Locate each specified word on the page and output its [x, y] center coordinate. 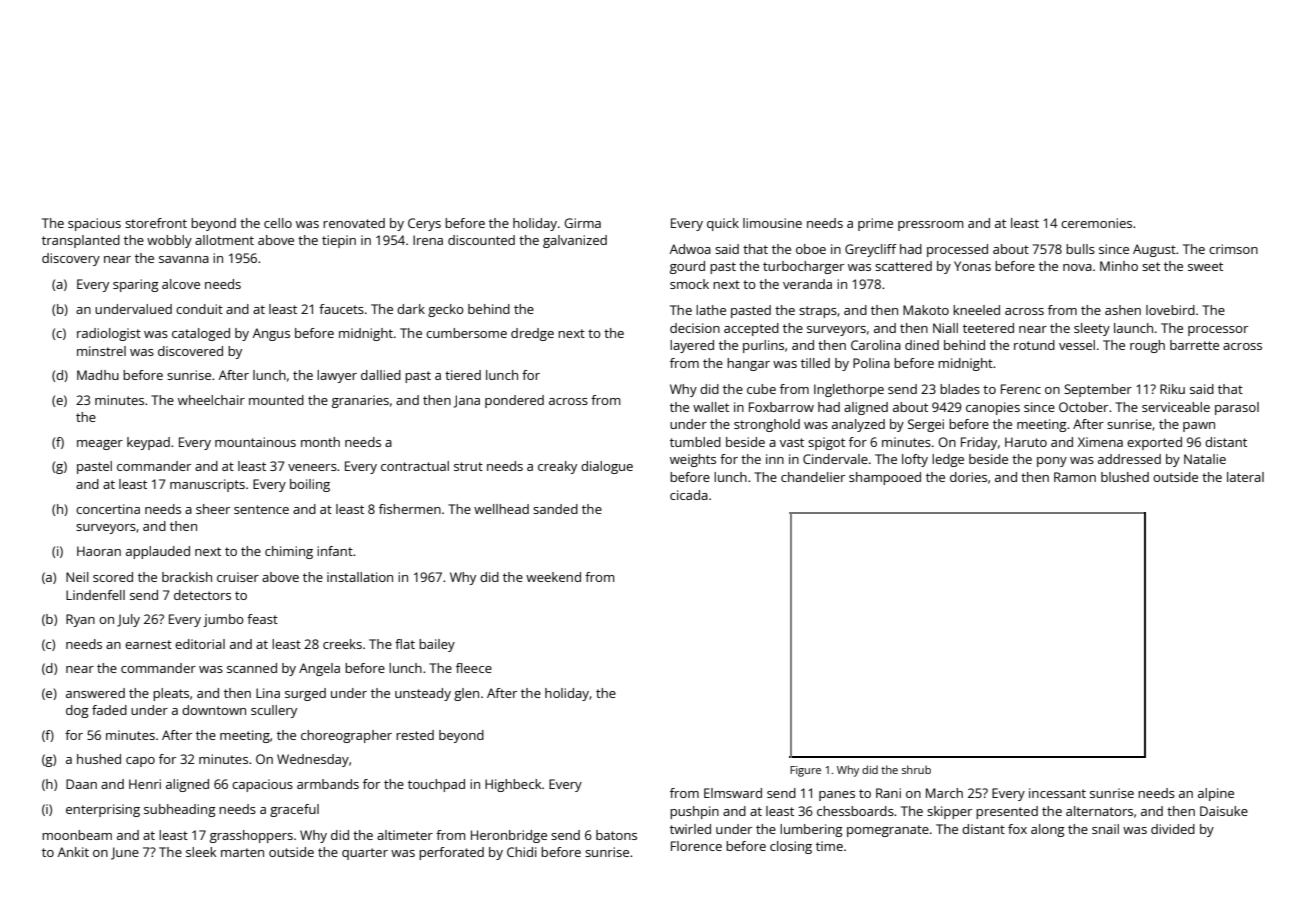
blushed [1125, 477]
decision [695, 328]
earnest [148, 644]
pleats [171, 694]
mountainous [255, 442]
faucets [341, 309]
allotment [224, 240]
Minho [1119, 266]
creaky [557, 467]
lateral [1245, 477]
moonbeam [77, 835]
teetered [988, 328]
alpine [1216, 794]
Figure [805, 771]
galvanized [575, 241]
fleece [474, 668]
